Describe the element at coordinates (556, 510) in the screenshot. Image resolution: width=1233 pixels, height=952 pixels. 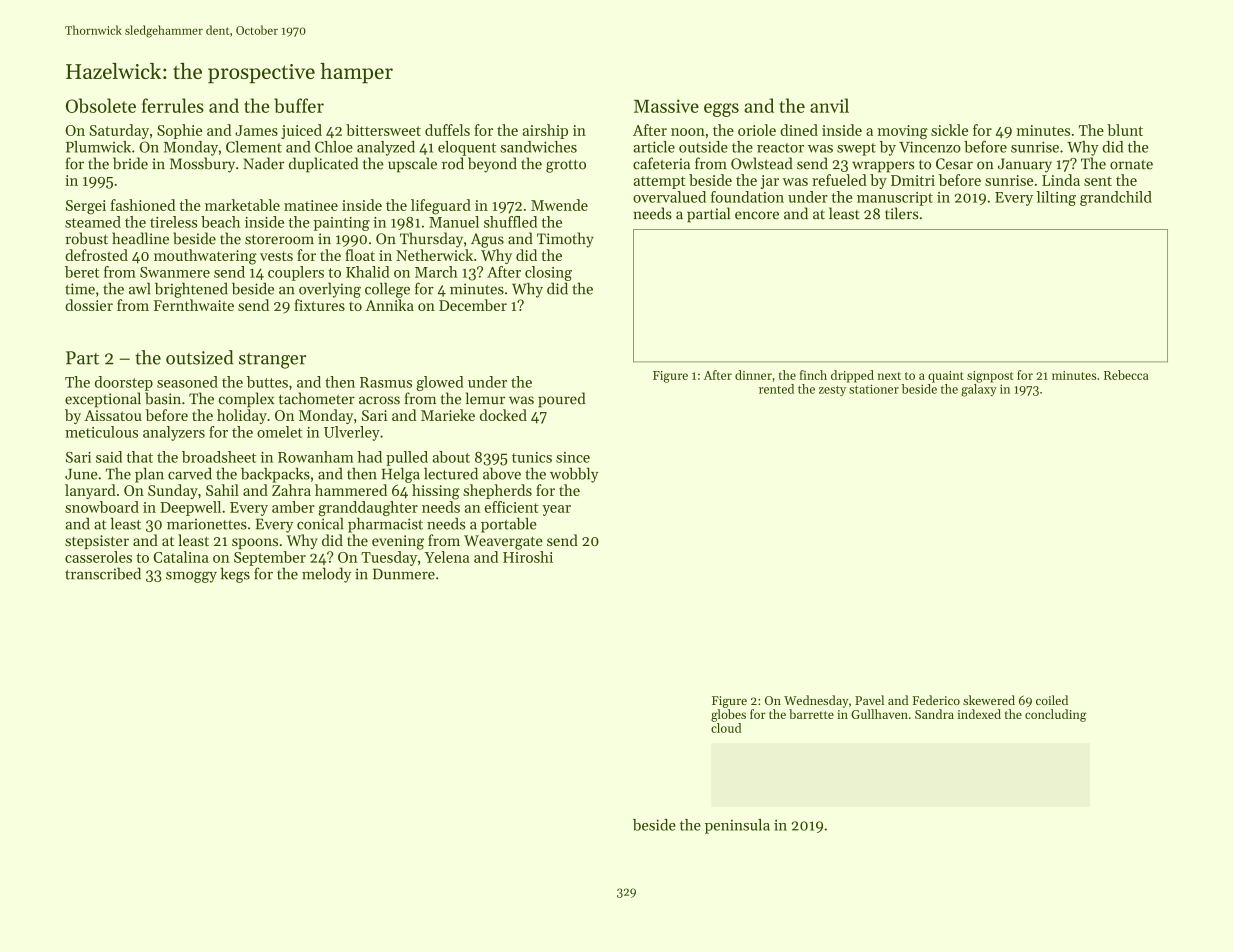
I see `year` at that location.
